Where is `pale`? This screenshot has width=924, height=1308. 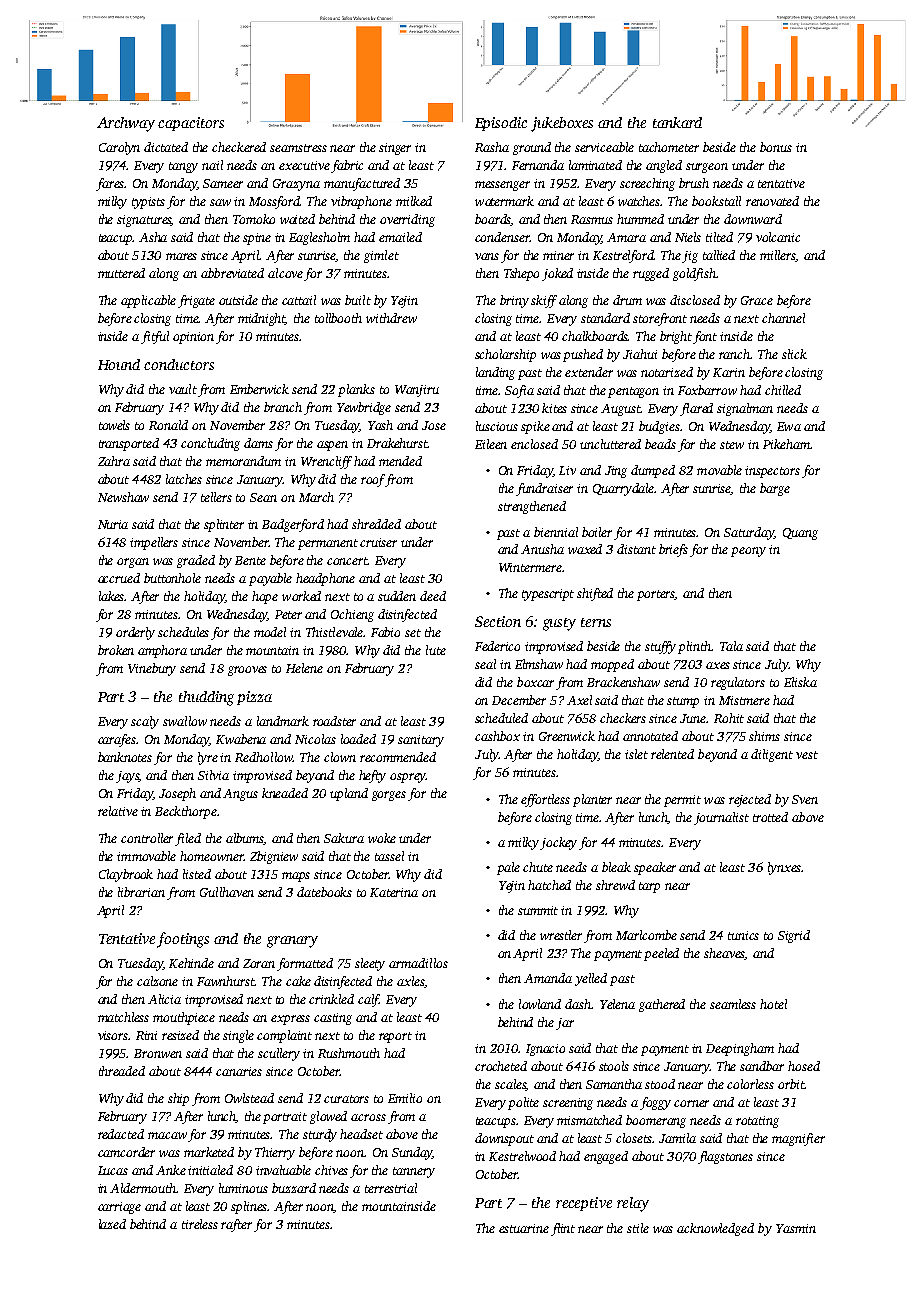 pale is located at coordinates (508, 868).
